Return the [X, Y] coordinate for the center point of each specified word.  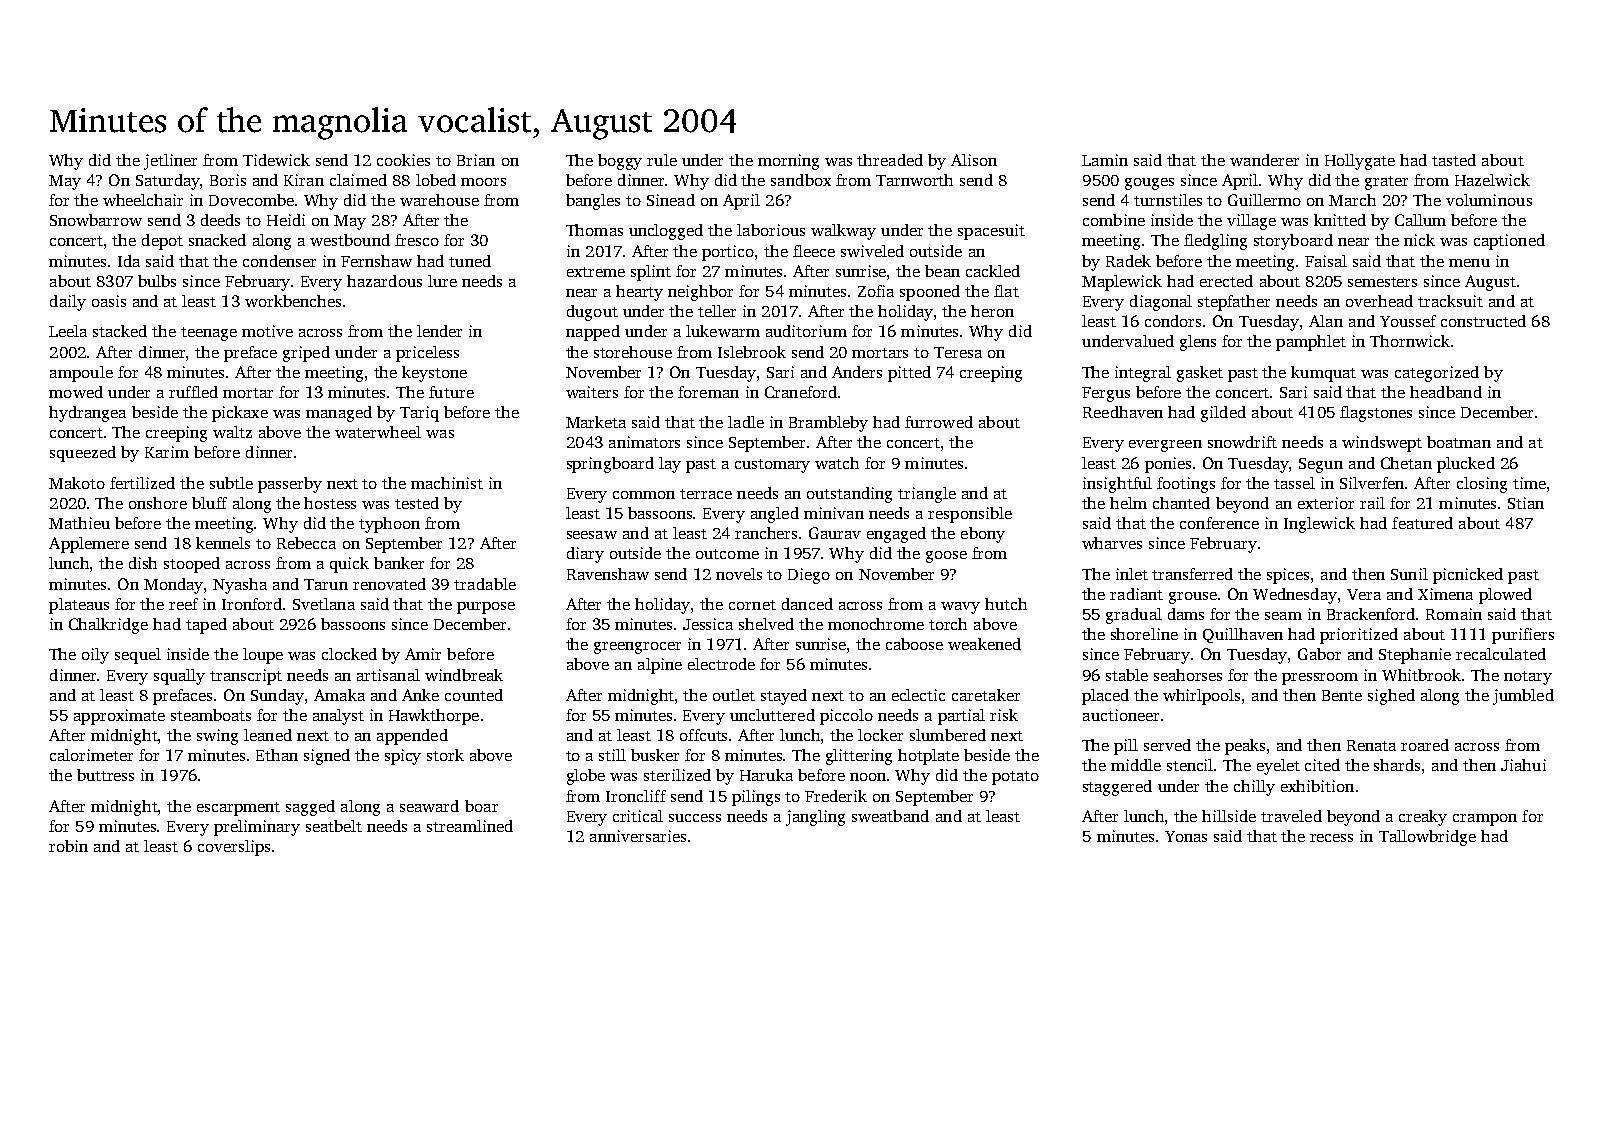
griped [306, 354]
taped [206, 626]
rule [662, 160]
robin [68, 846]
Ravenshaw [608, 574]
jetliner [170, 162]
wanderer [1264, 160]
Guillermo [1264, 200]
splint [651, 273]
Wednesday [1295, 596]
